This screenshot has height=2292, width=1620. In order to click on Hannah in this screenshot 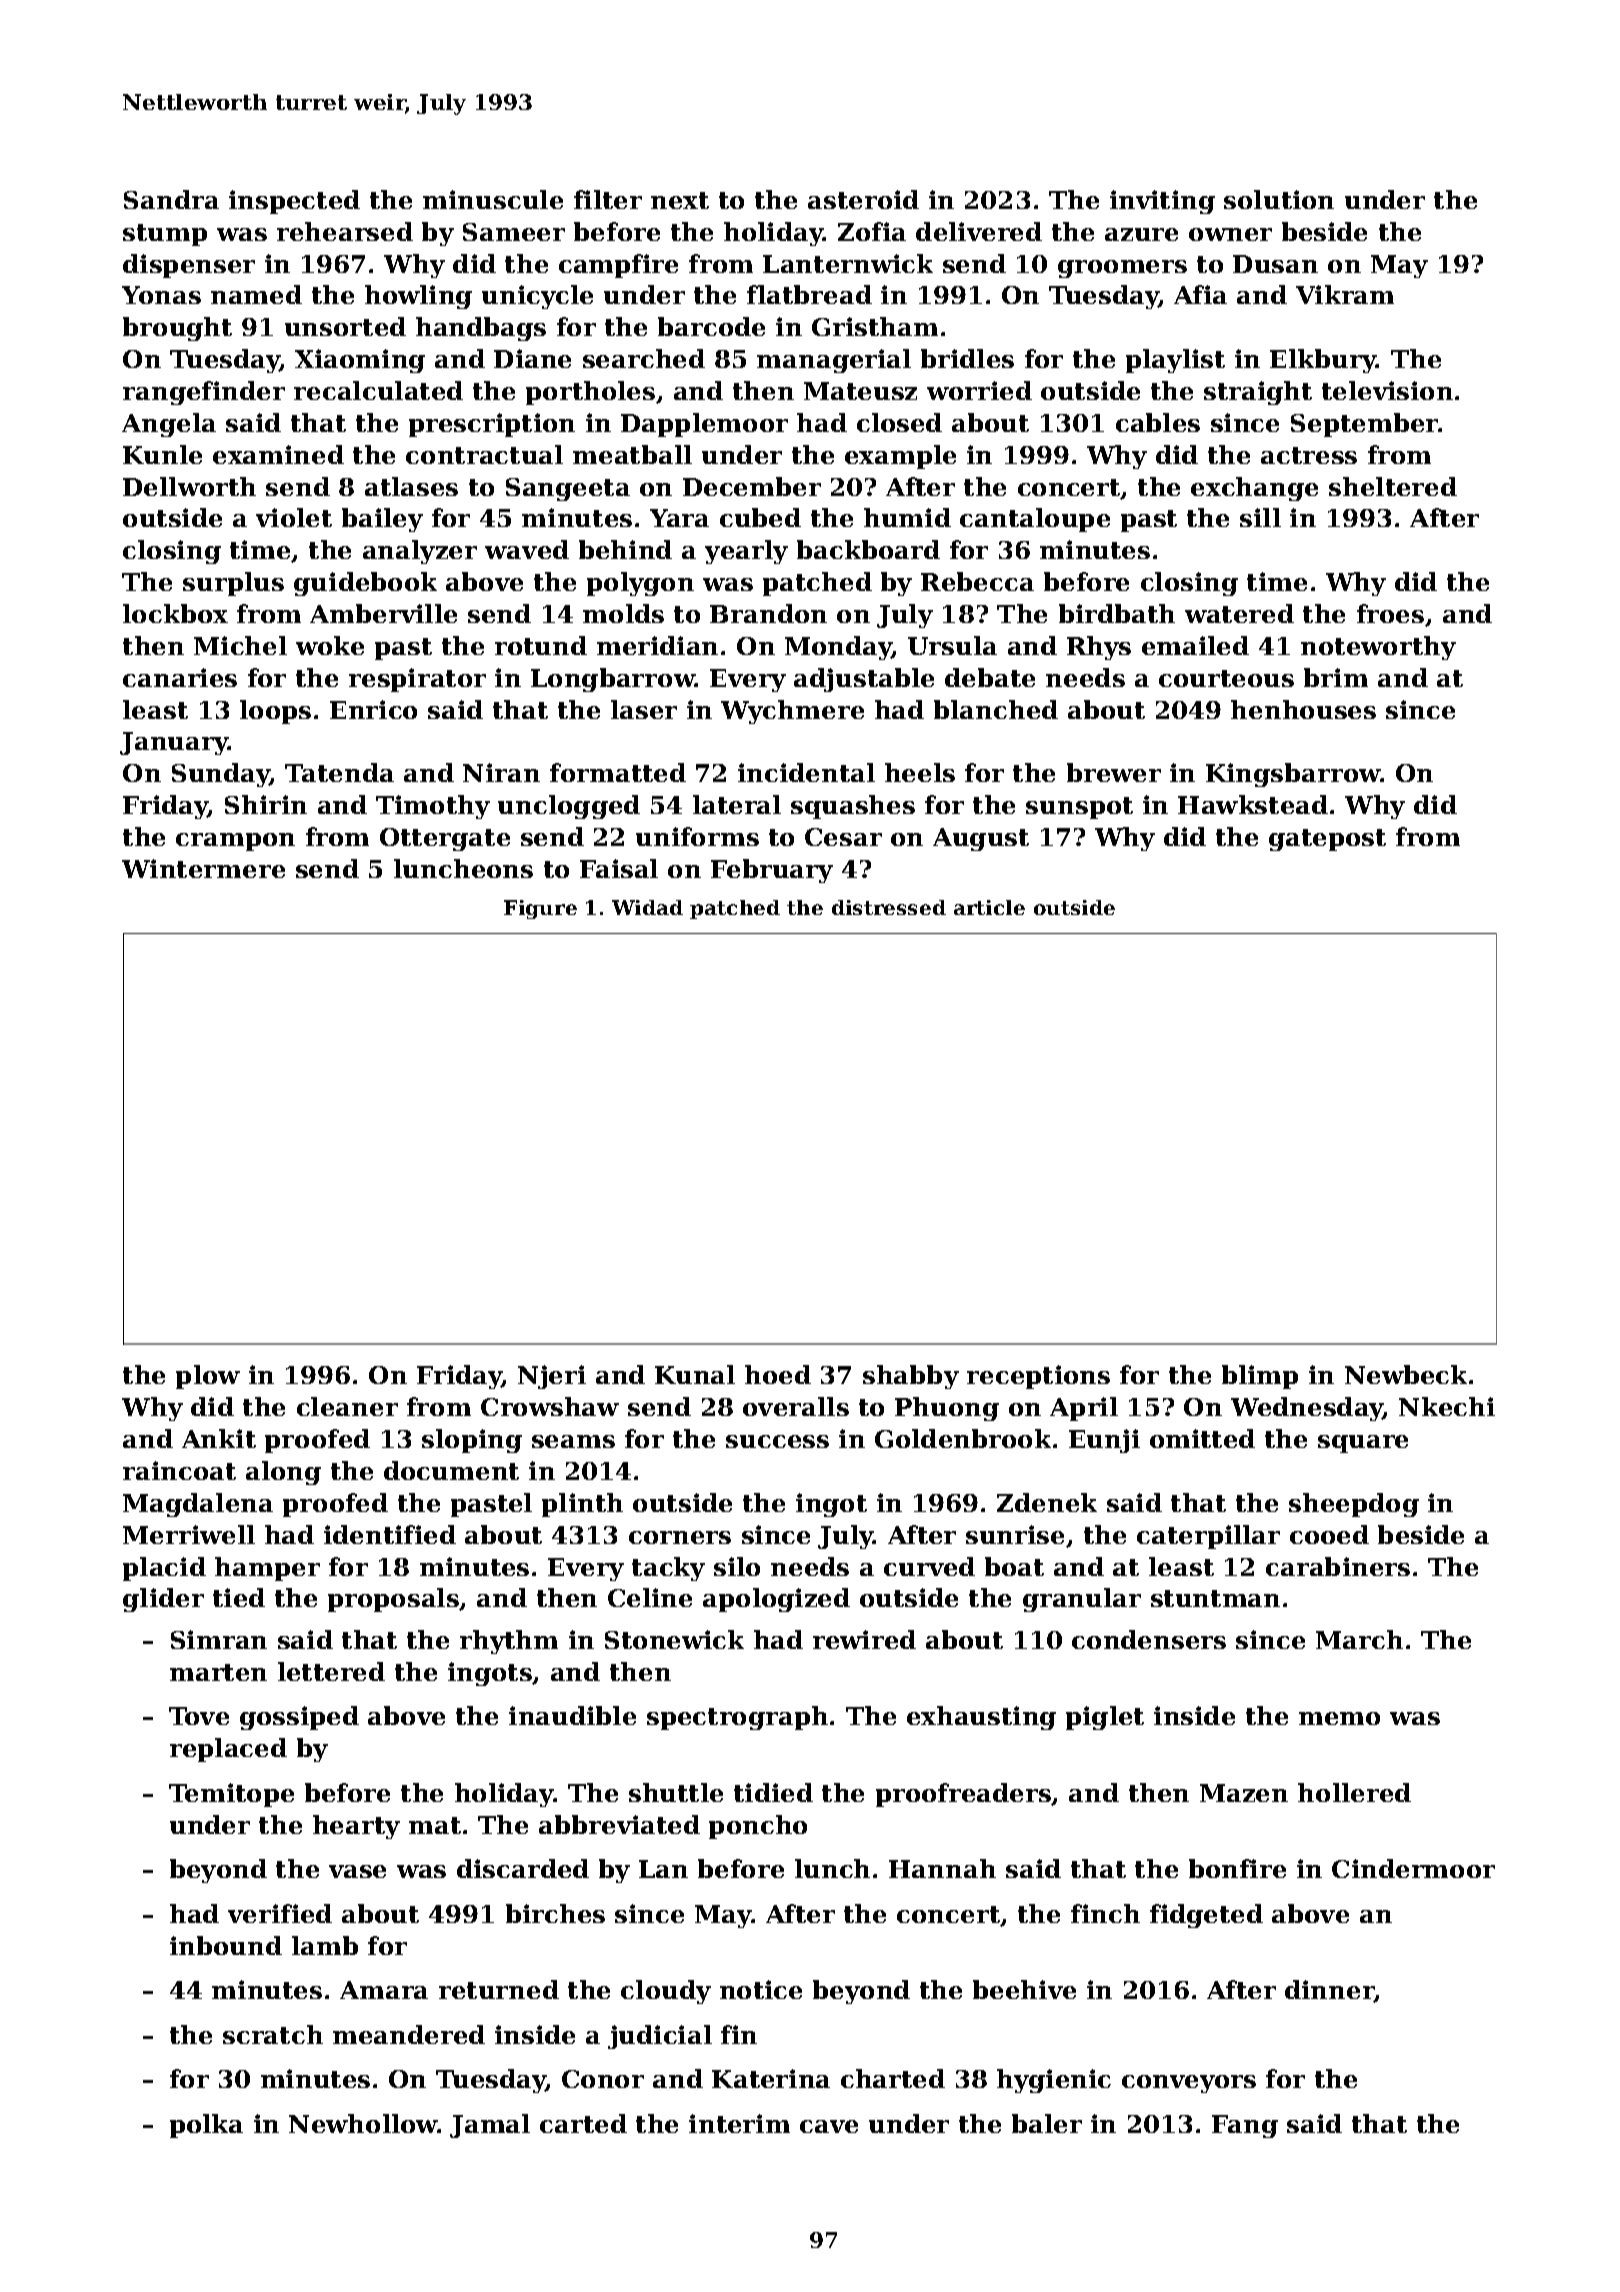, I will do `click(942, 1868)`.
